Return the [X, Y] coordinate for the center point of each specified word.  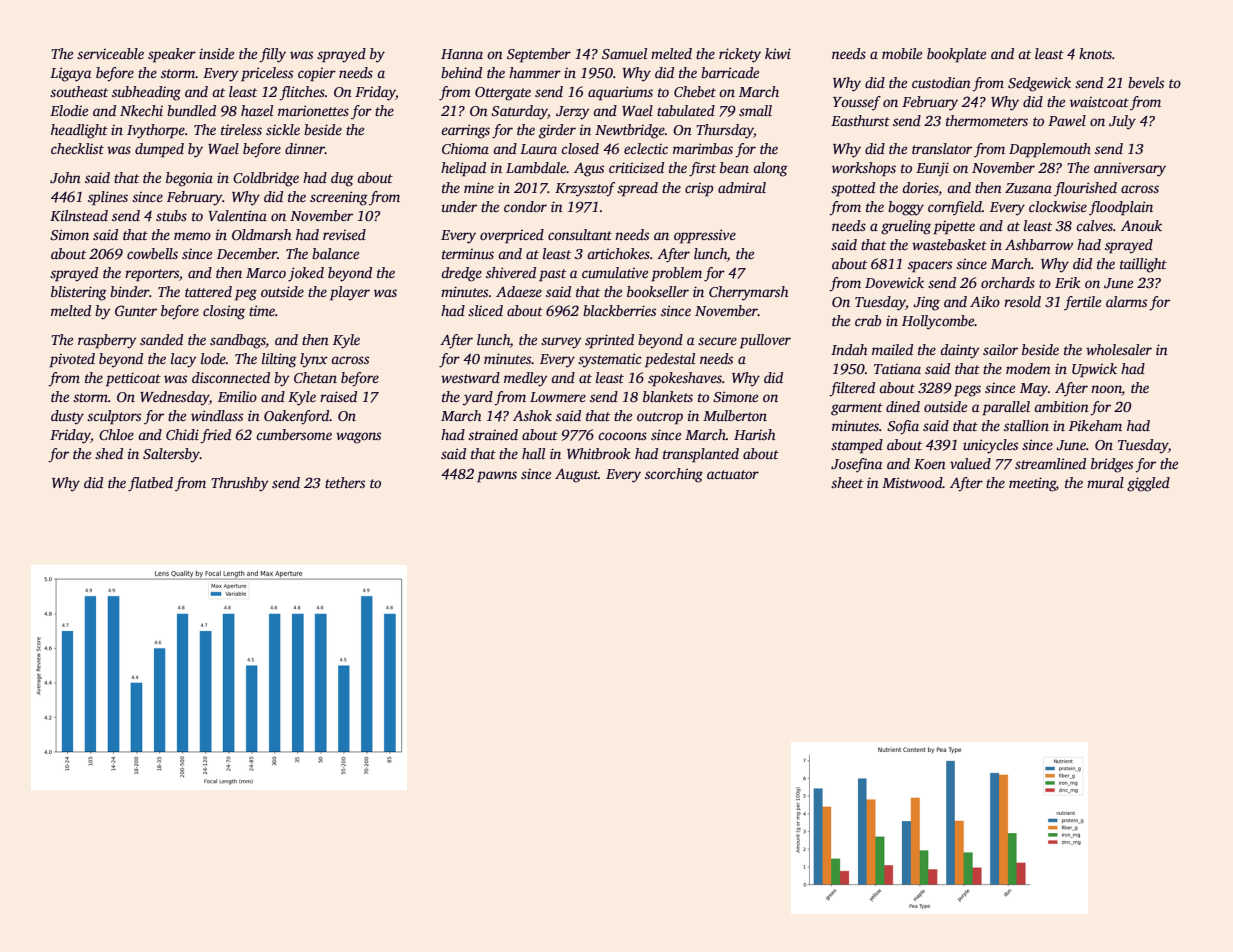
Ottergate [503, 94]
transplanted [701, 455]
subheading [146, 93]
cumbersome [294, 434]
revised [344, 234]
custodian [941, 82]
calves [1094, 225]
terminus [468, 253]
